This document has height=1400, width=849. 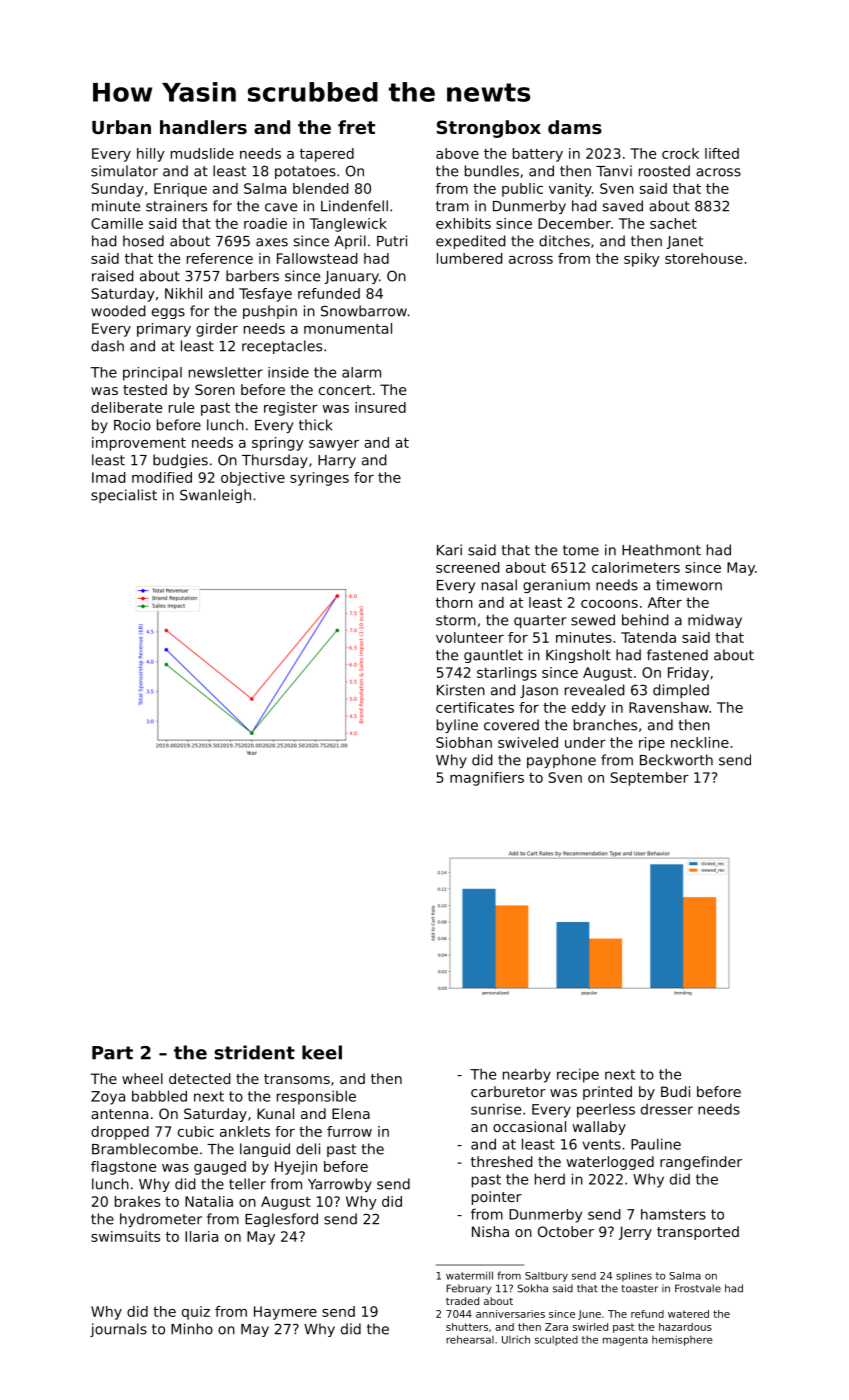 What do you see at coordinates (192, 1329) in the document?
I see `Minho` at bounding box center [192, 1329].
